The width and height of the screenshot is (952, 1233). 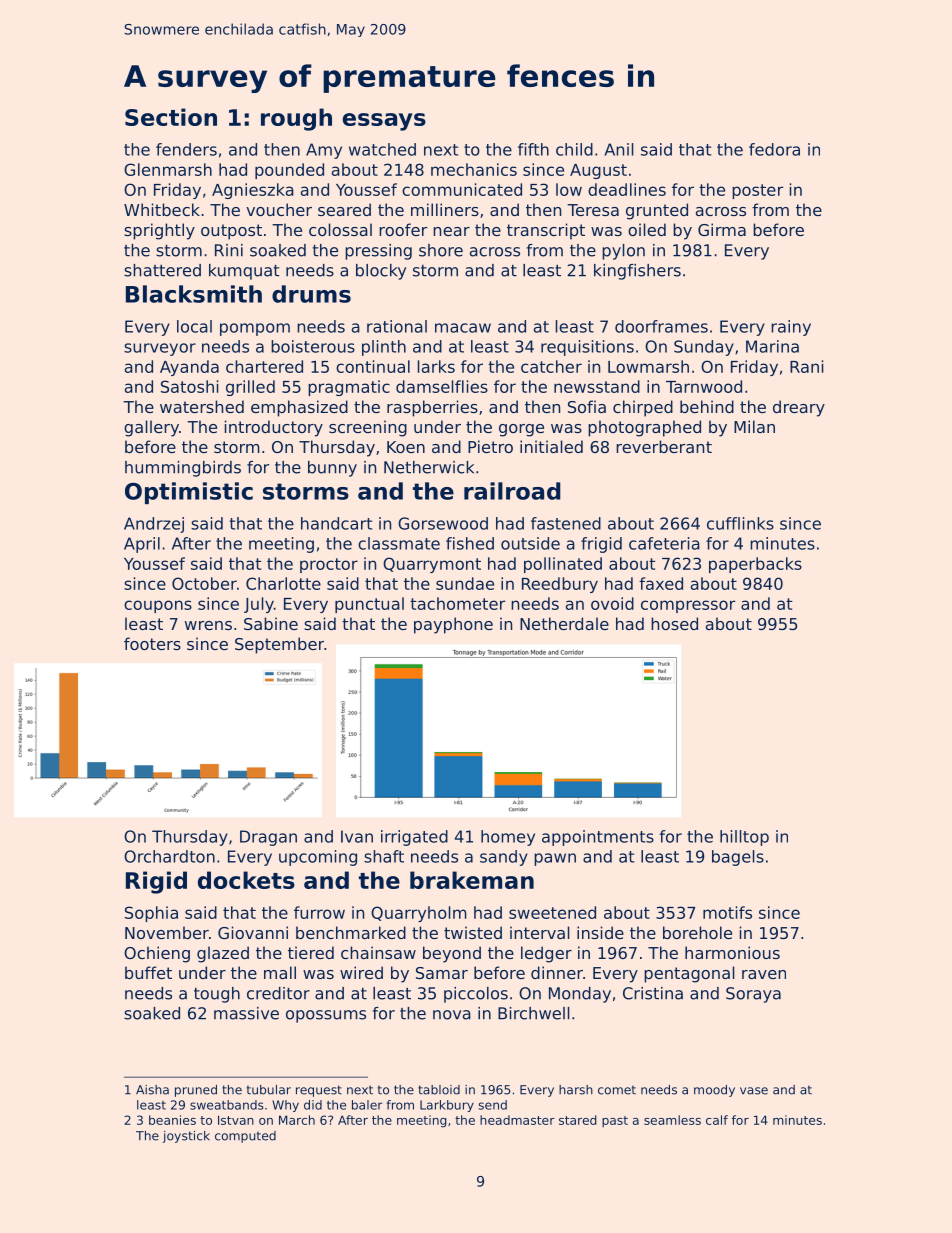 What do you see at coordinates (406, 447) in the screenshot?
I see `Koen` at bounding box center [406, 447].
